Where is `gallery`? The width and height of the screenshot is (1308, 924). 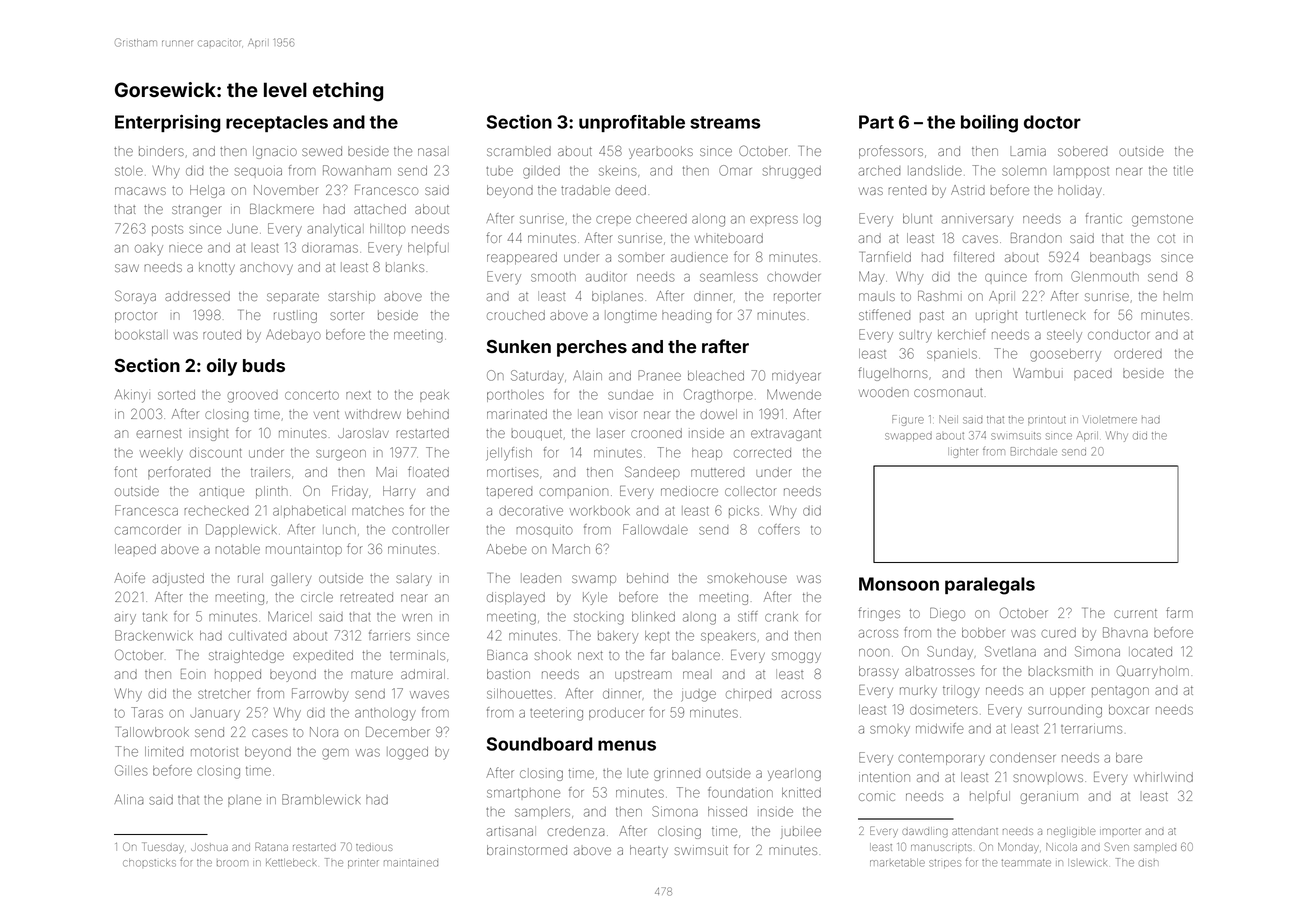 gallery is located at coordinates (291, 580).
